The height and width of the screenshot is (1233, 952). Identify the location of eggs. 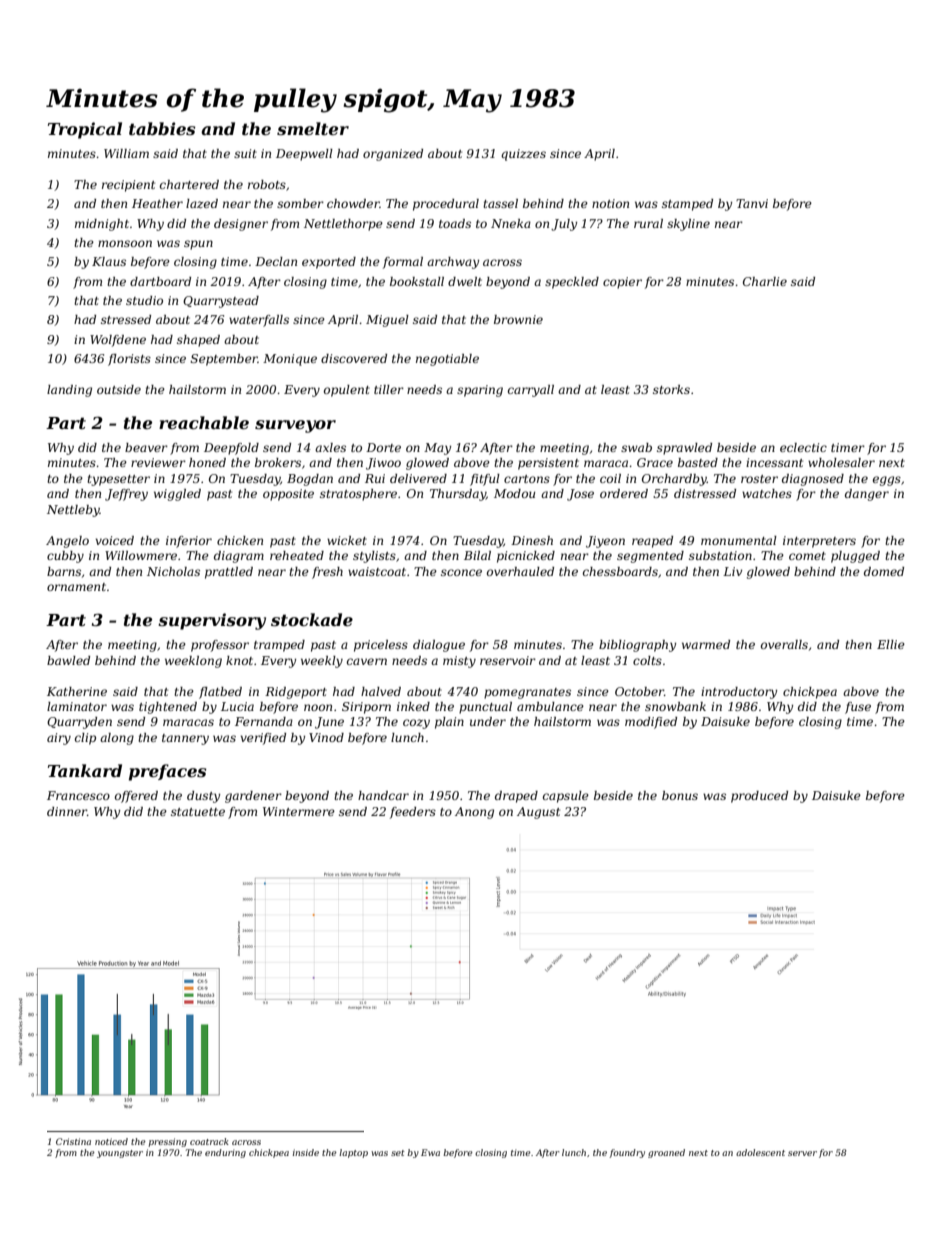
(887, 481).
